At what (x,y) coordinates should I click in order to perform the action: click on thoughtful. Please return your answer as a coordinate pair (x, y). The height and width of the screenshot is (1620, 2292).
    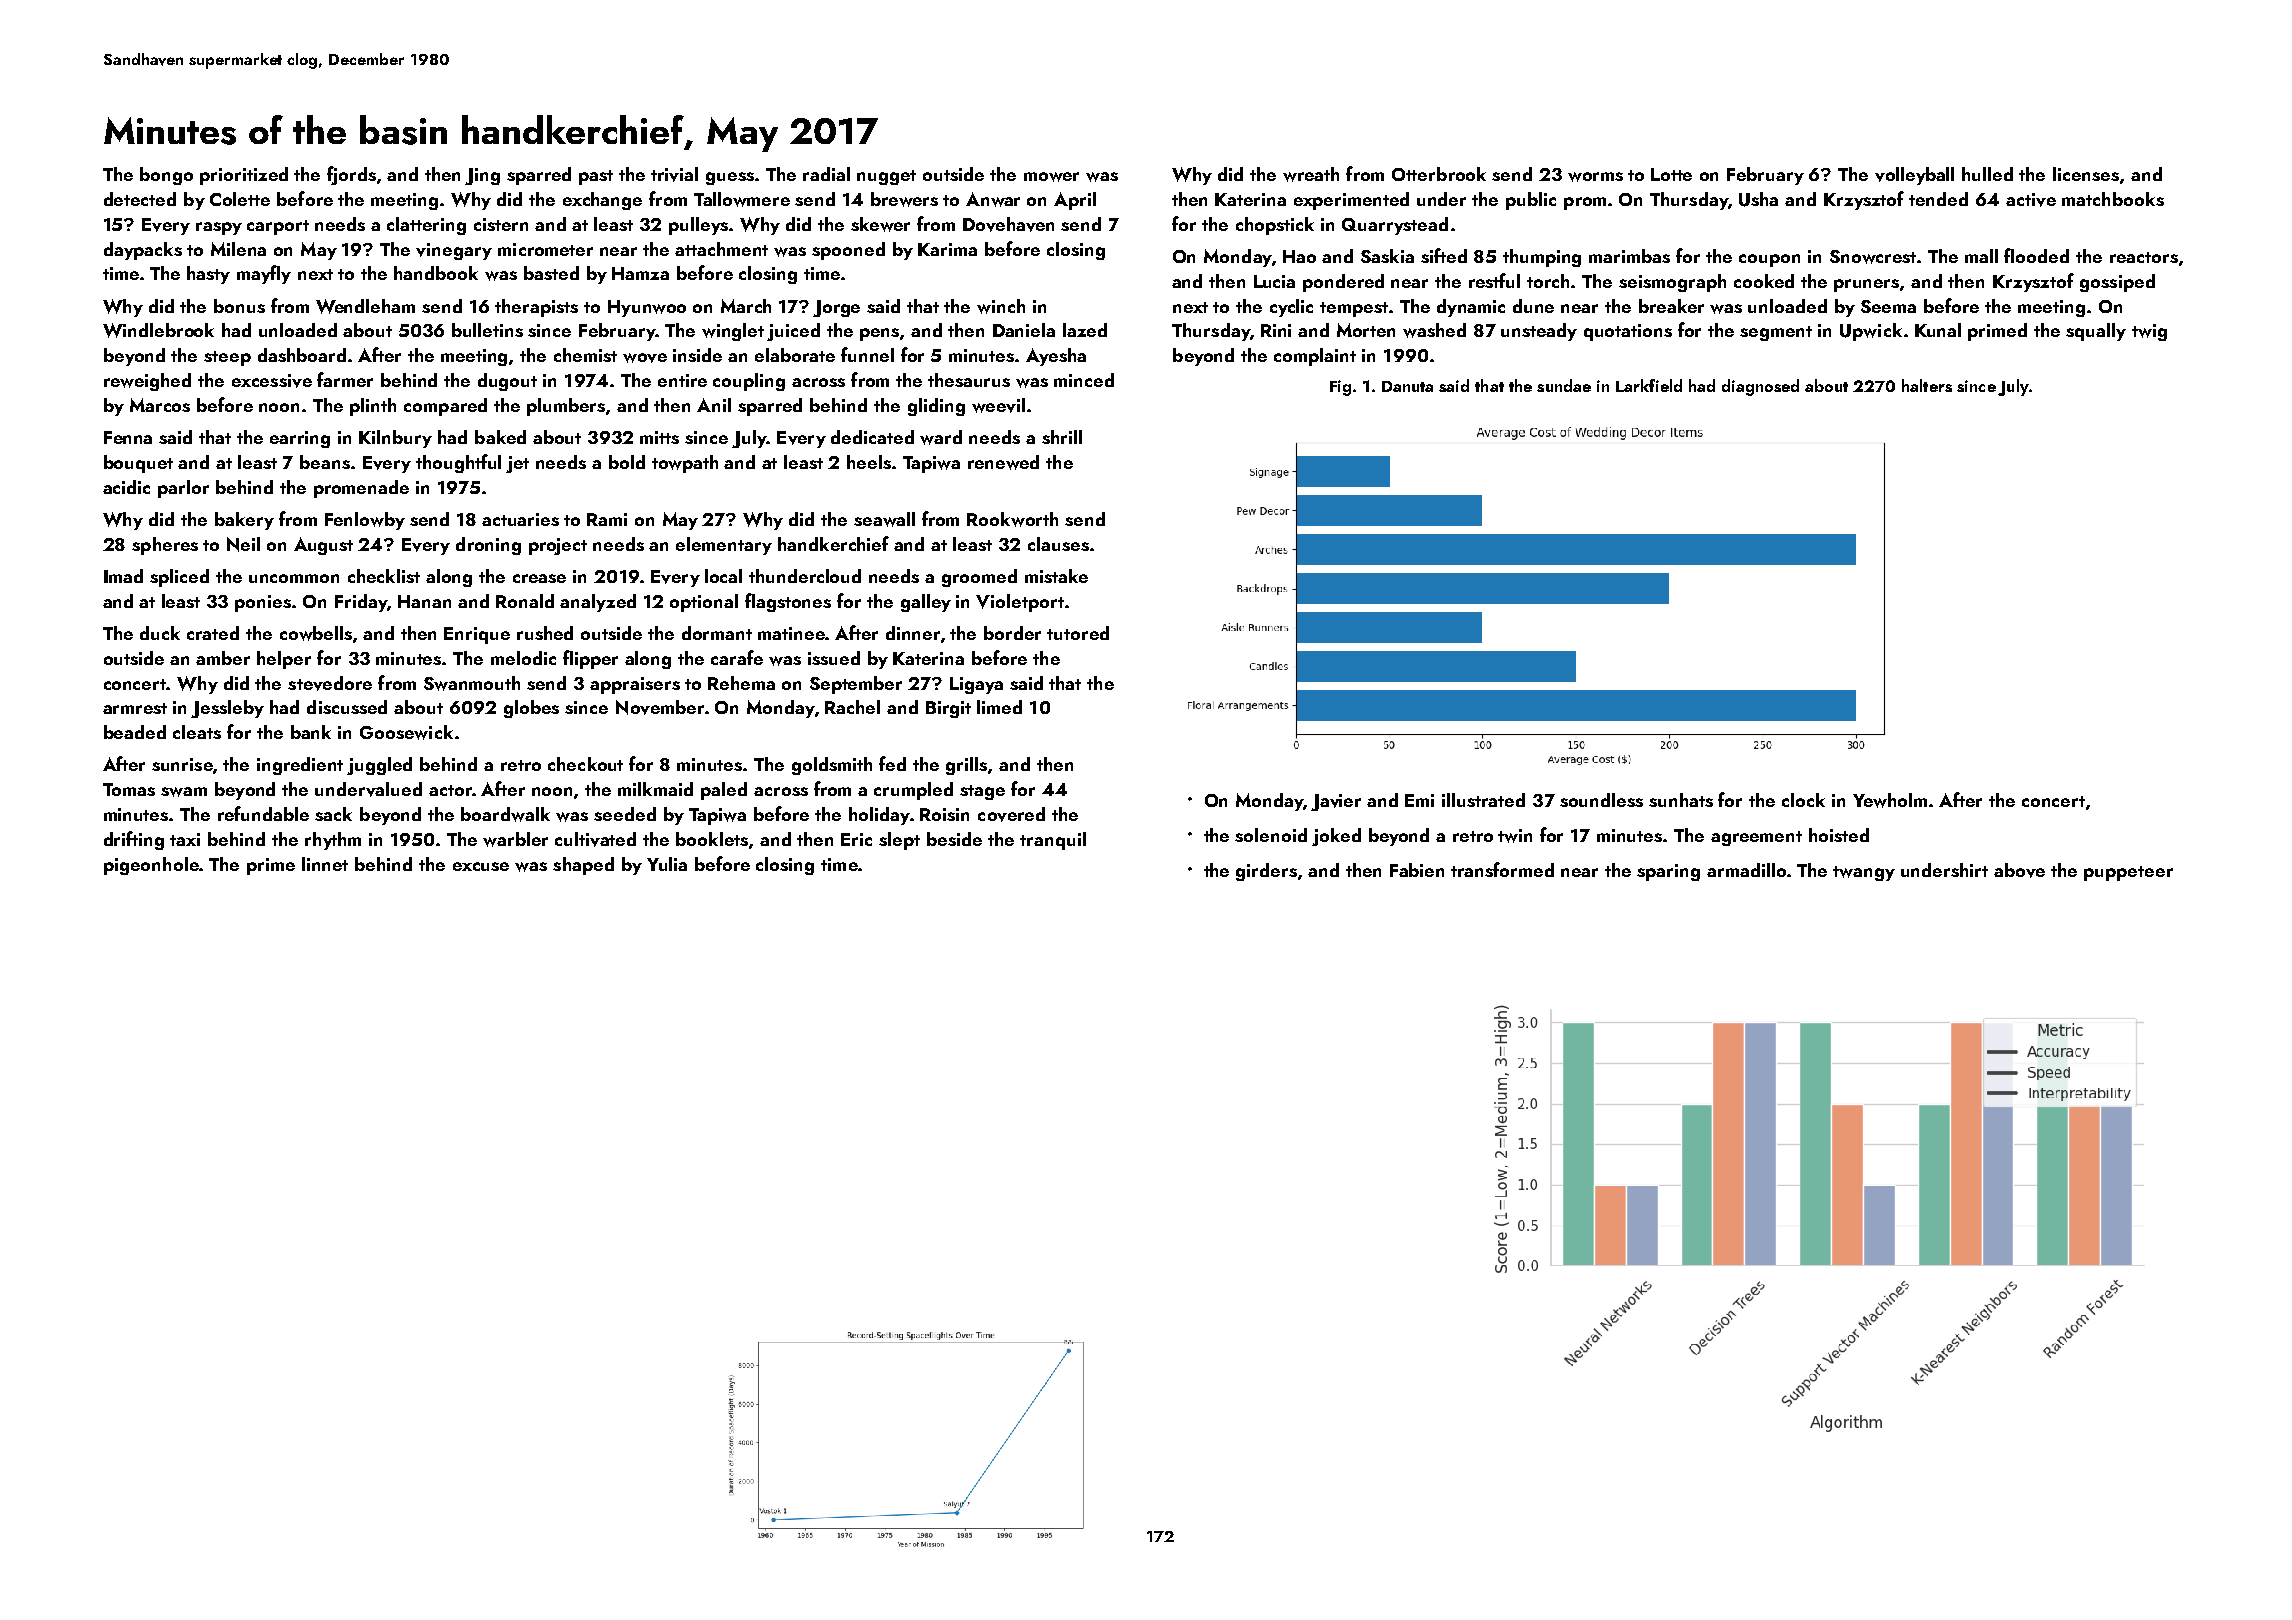
    Looking at the image, I should click on (458, 463).
